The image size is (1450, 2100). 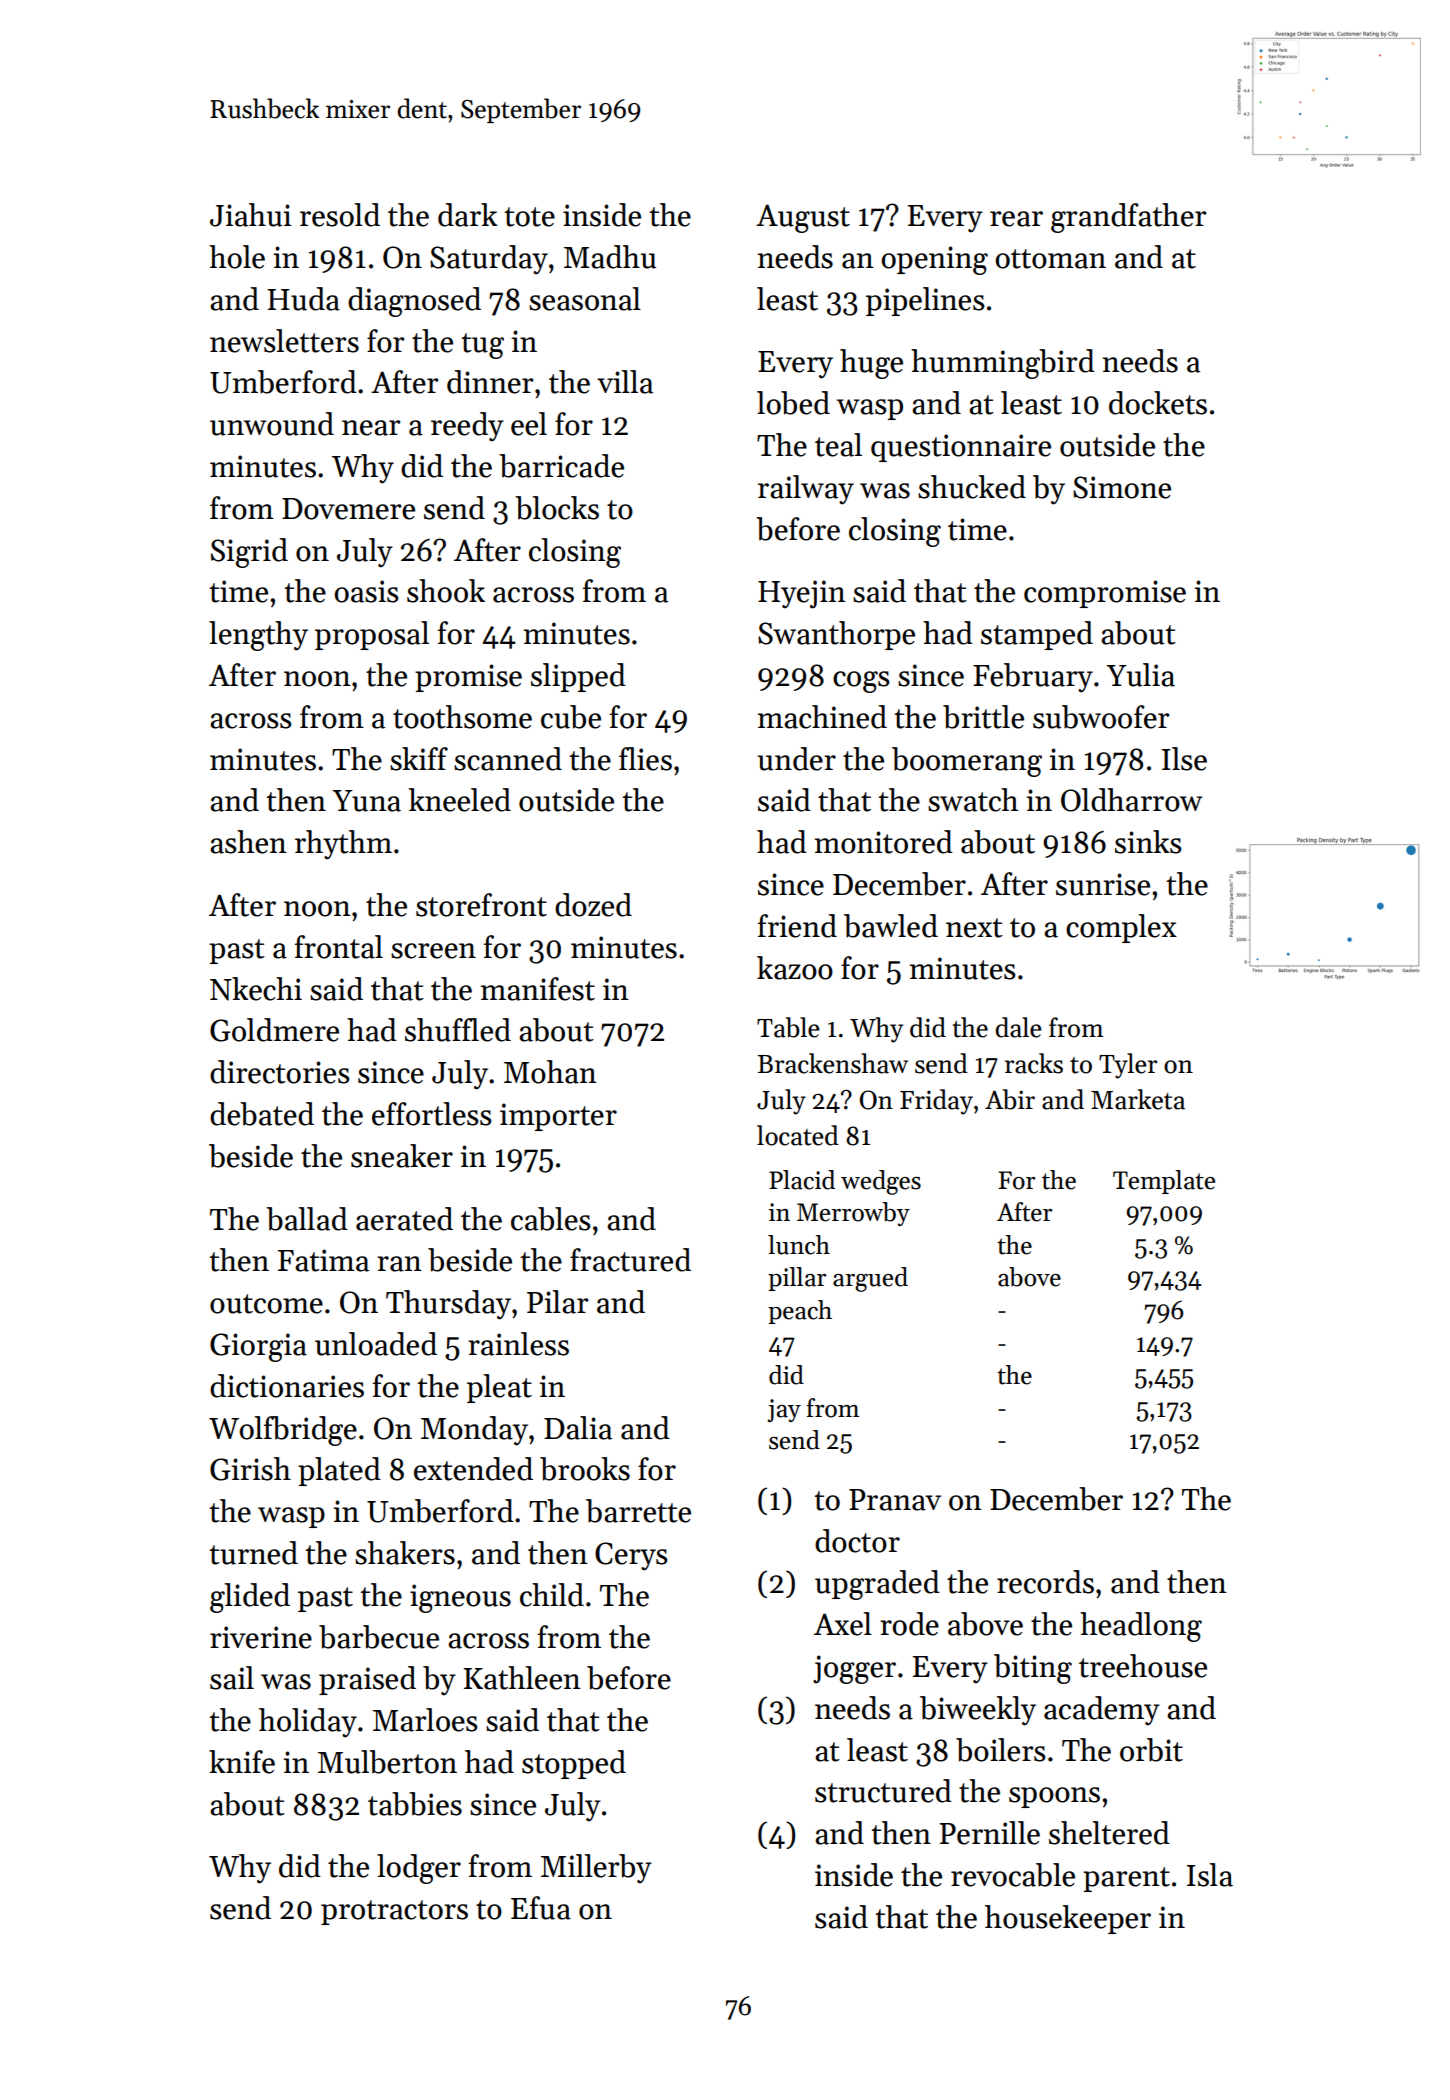 I want to click on tabbies, so click(x=415, y=1804).
